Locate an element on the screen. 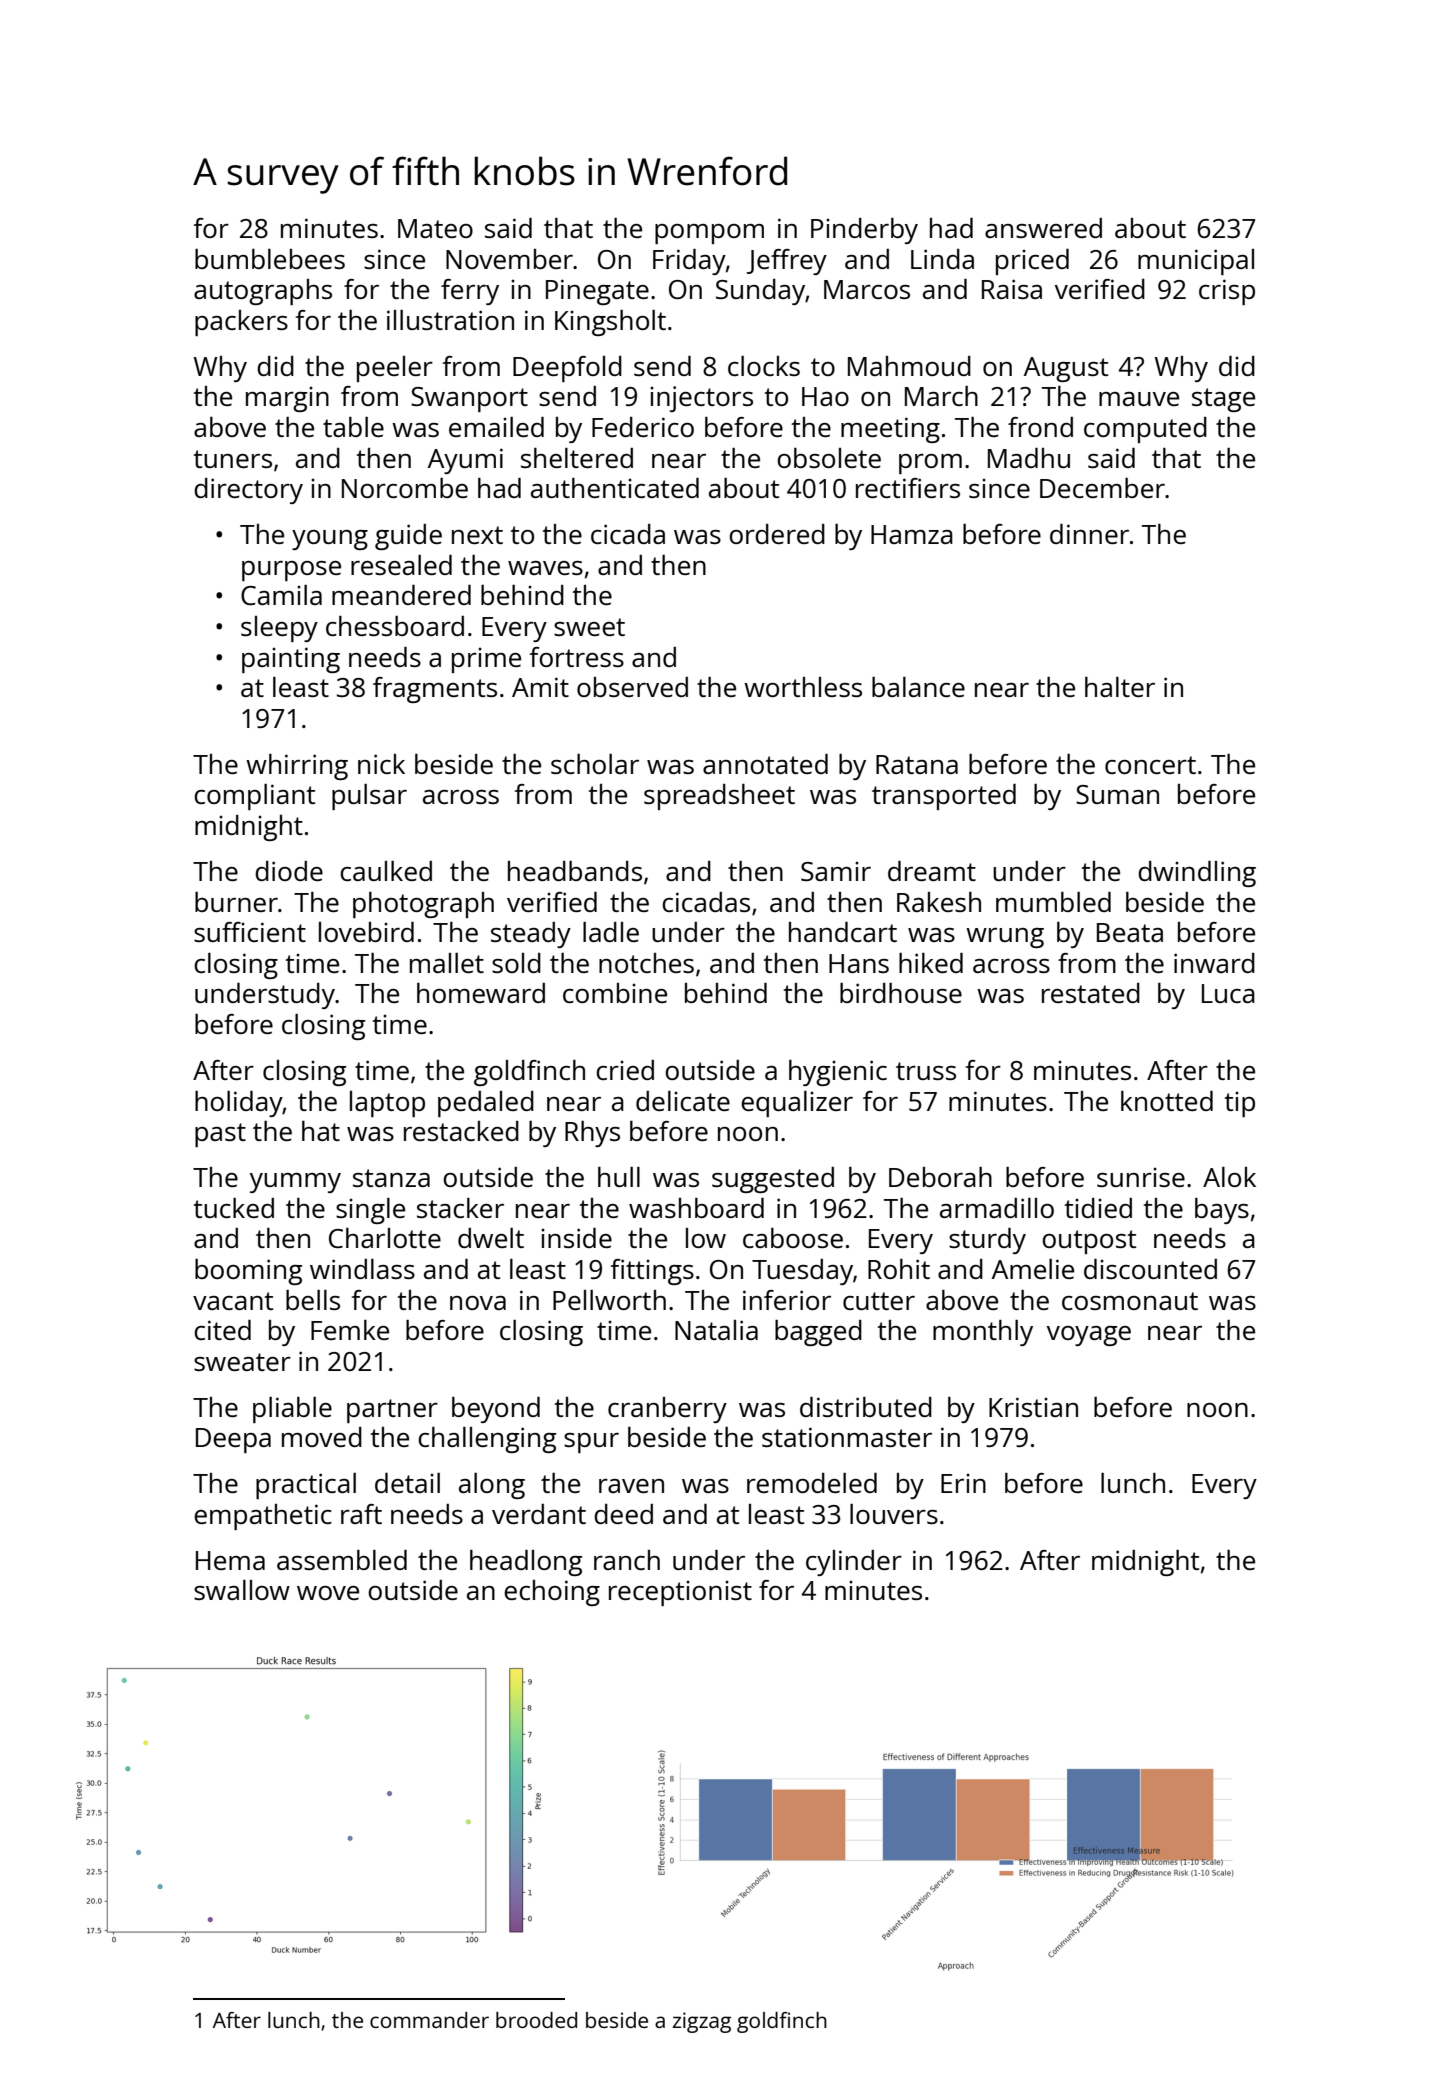  Mateo is located at coordinates (435, 228).
